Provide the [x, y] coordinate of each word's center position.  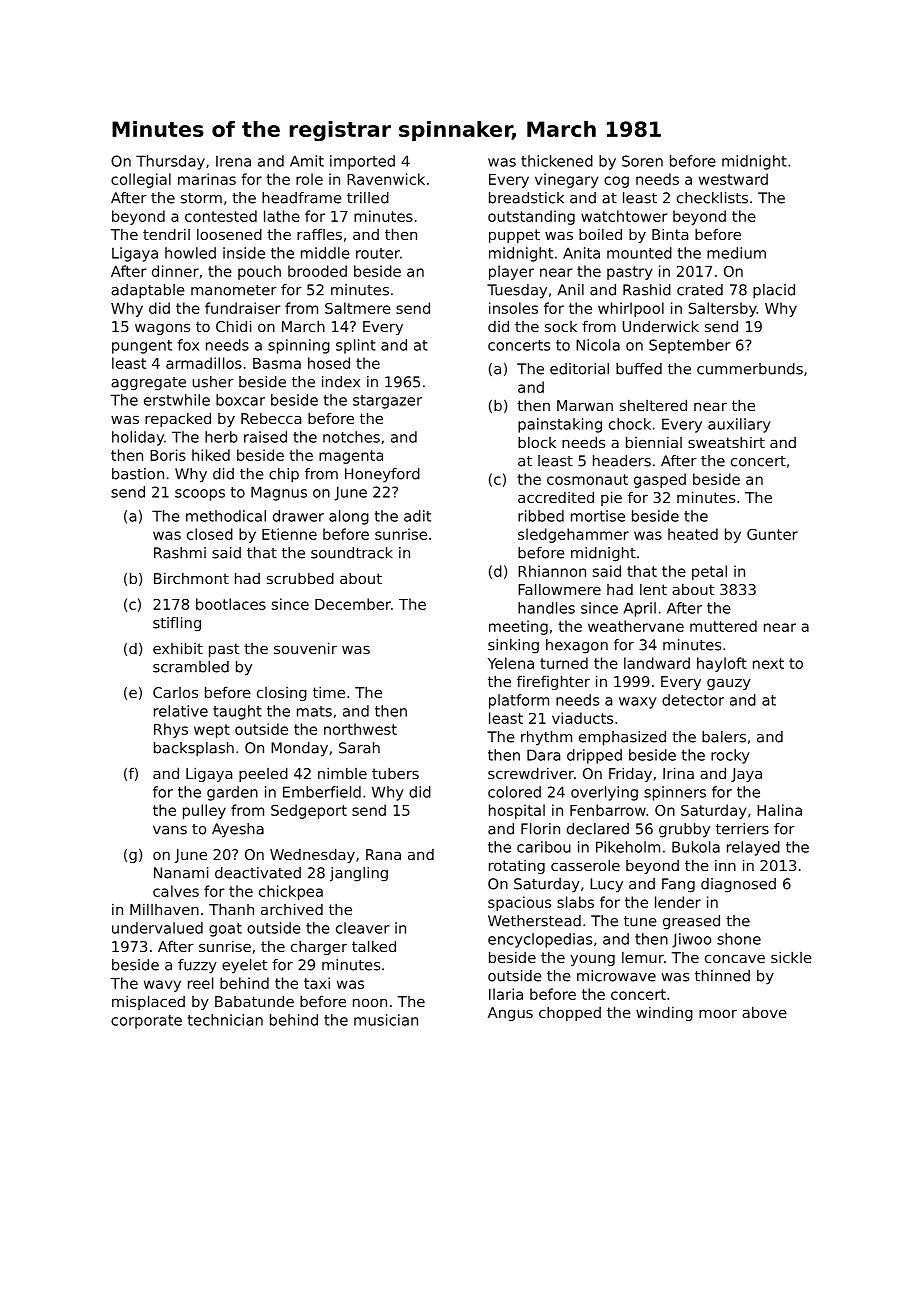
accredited [556, 497]
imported [362, 162]
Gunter [772, 534]
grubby [684, 830]
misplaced [148, 1002]
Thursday [170, 162]
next [768, 663]
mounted [639, 253]
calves [176, 891]
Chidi [233, 326]
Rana [383, 854]
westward [733, 179]
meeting [518, 627]
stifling [177, 624]
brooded [317, 271]
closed [210, 534]
